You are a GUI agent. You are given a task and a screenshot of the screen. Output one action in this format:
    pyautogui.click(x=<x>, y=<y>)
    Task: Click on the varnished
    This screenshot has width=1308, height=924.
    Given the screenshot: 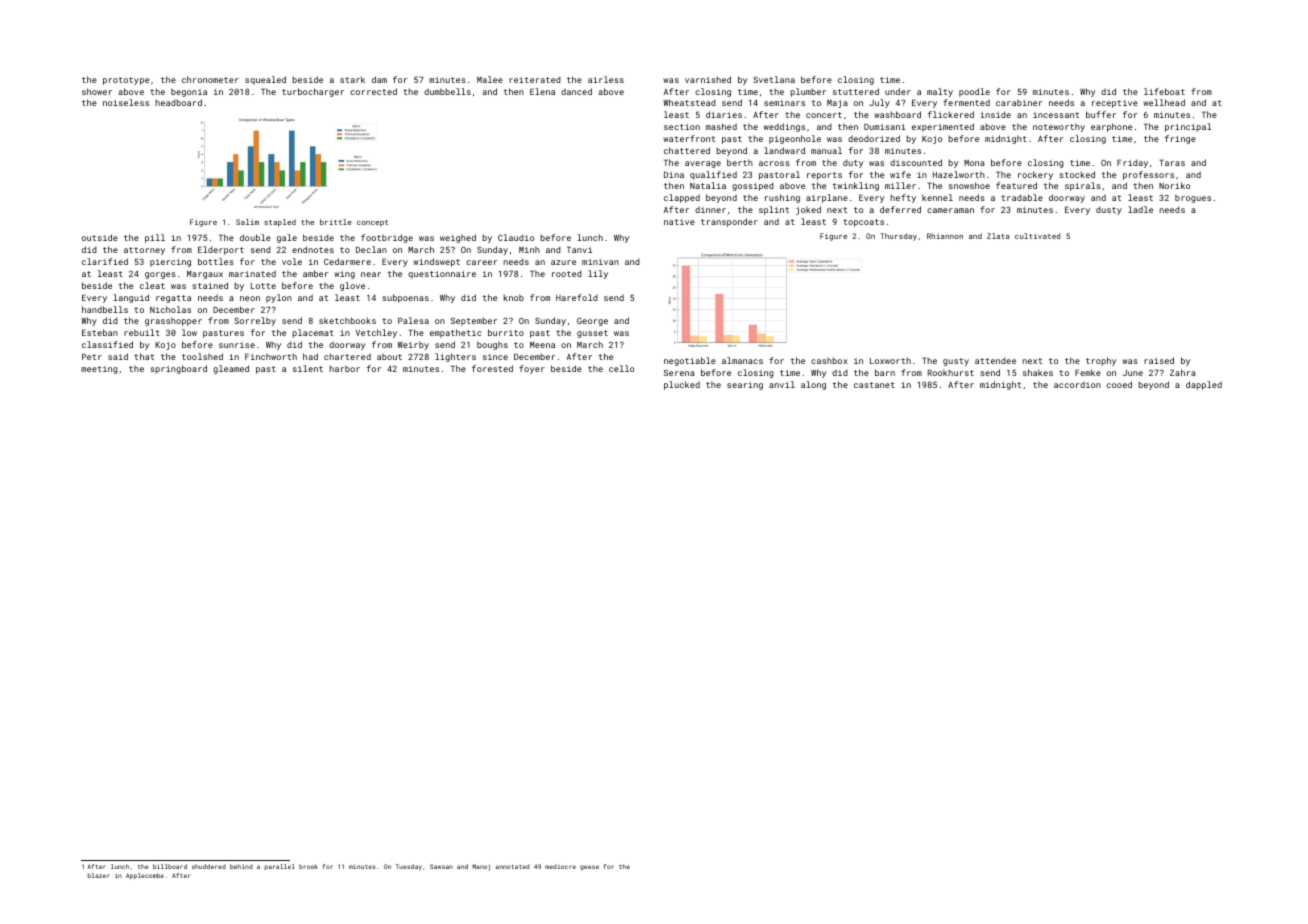 What is the action you would take?
    pyautogui.click(x=708, y=79)
